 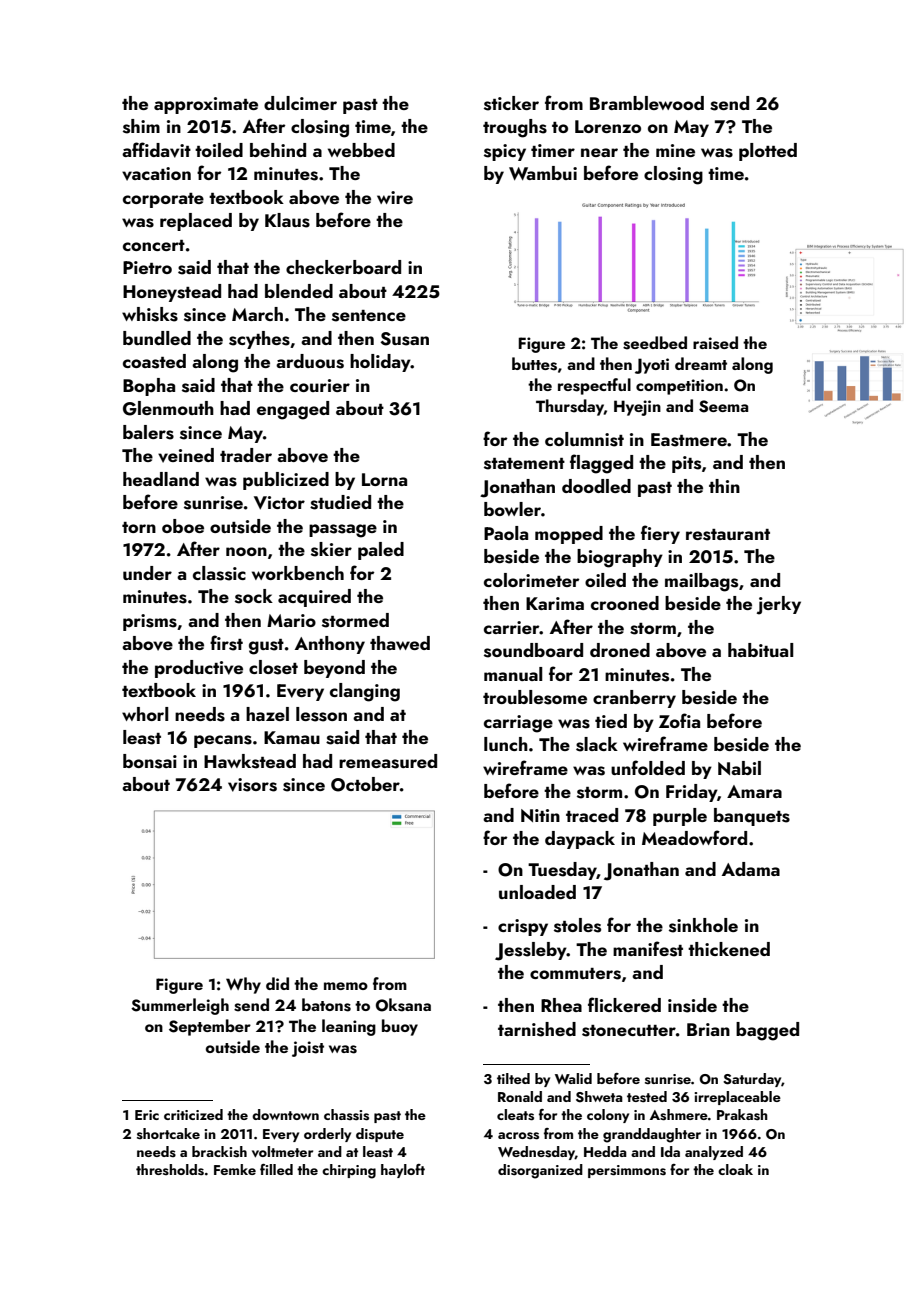 What do you see at coordinates (361, 150) in the screenshot?
I see `webbed` at bounding box center [361, 150].
